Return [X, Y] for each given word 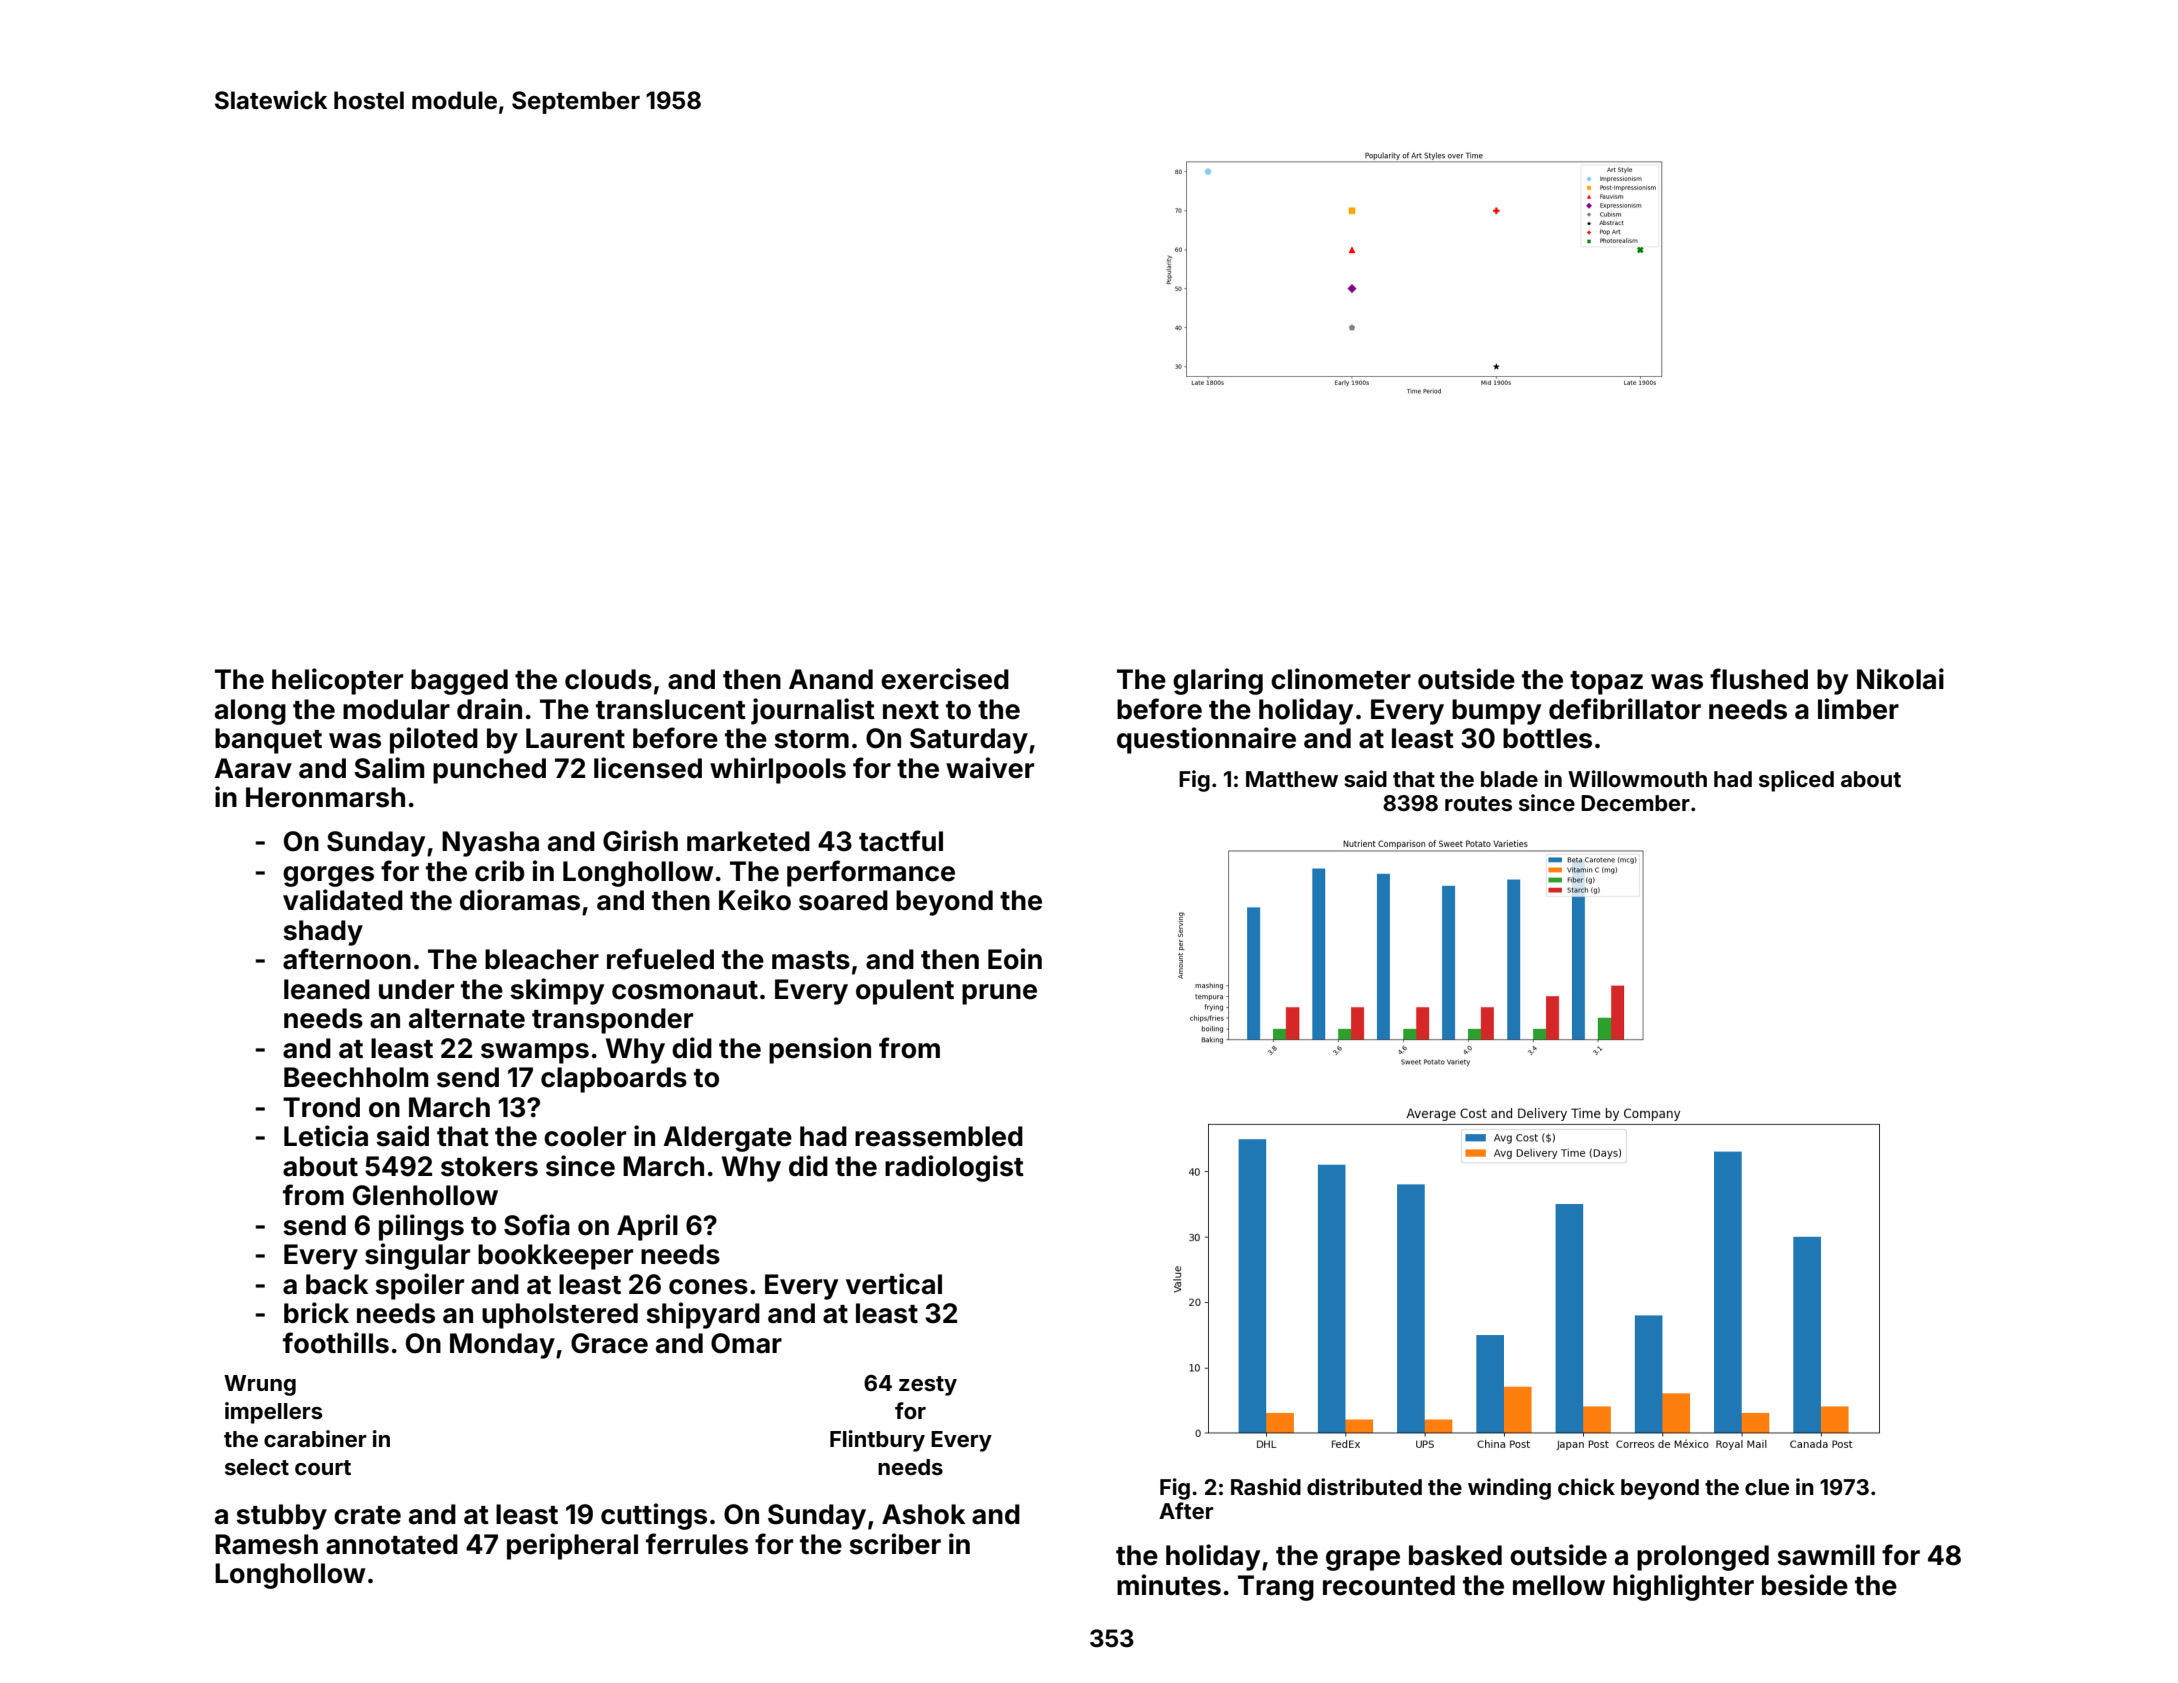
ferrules [697, 1544]
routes [1478, 803]
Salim [389, 768]
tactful [901, 841]
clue [1767, 1487]
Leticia [326, 1136]
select [257, 1467]
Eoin [1015, 959]
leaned [327, 989]
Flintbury [877, 1441]
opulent [905, 992]
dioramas [520, 900]
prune [999, 994]
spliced [1796, 781]
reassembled [939, 1136]
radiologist [954, 1168]
